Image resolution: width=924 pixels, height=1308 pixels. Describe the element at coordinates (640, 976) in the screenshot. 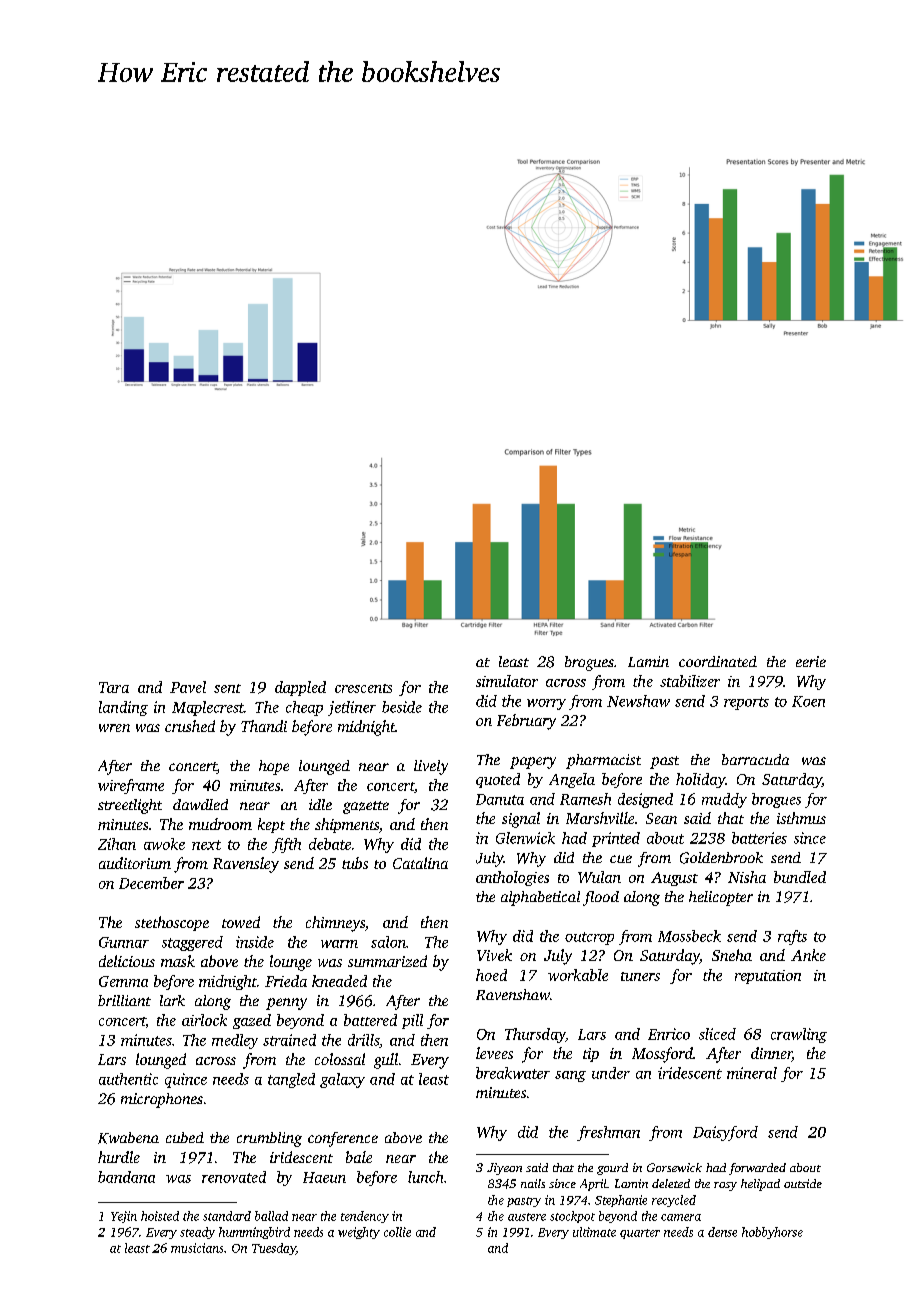

I see `tuners` at that location.
